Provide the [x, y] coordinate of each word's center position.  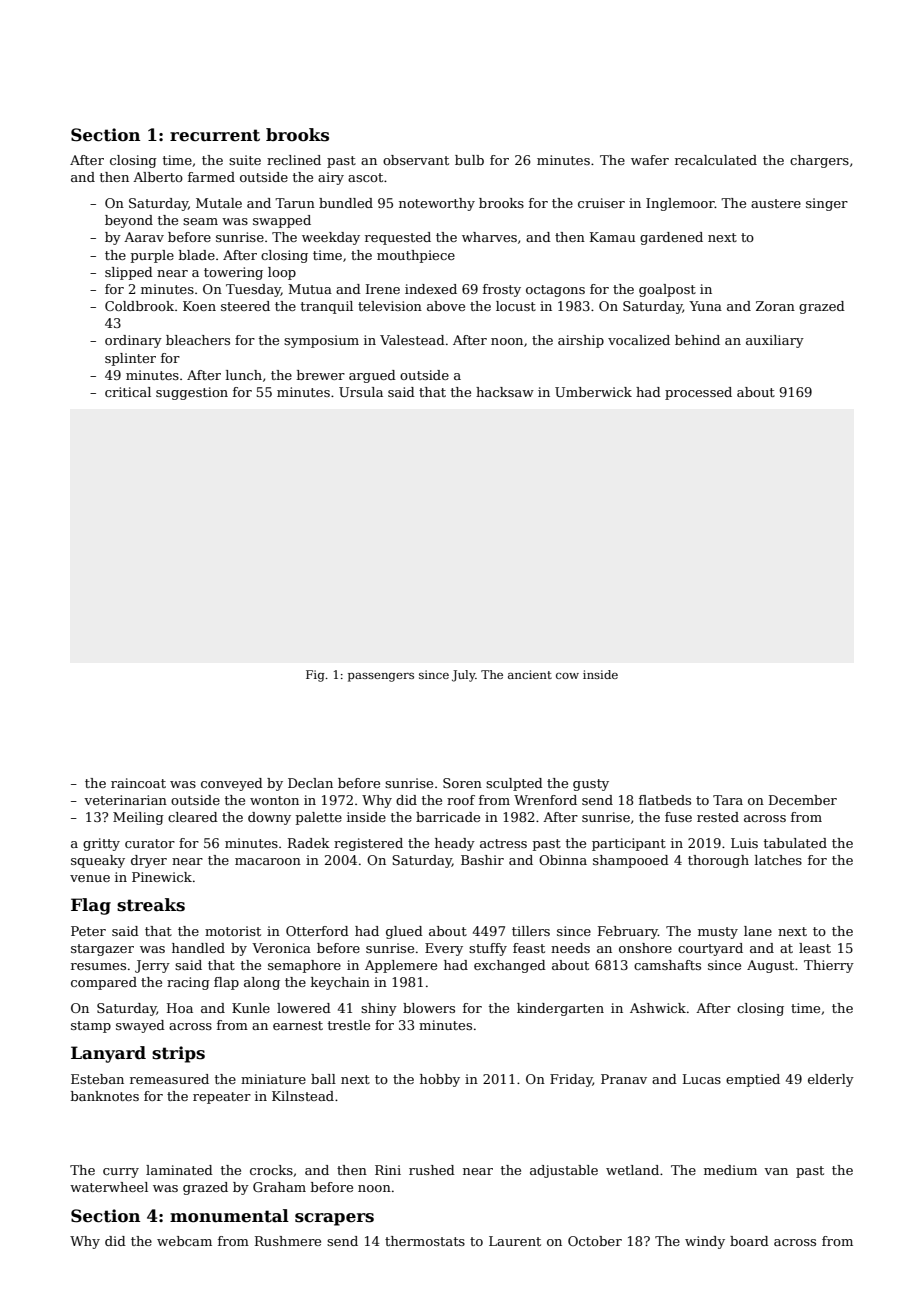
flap [226, 983]
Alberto [158, 177]
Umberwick [593, 392]
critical [128, 392]
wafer [650, 160]
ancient [530, 674]
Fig [315, 676]
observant [416, 160]
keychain [340, 983]
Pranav [624, 1079]
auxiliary [775, 341]
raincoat [138, 783]
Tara [728, 800]
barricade [448, 817]
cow [567, 676]
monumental [229, 1216]
